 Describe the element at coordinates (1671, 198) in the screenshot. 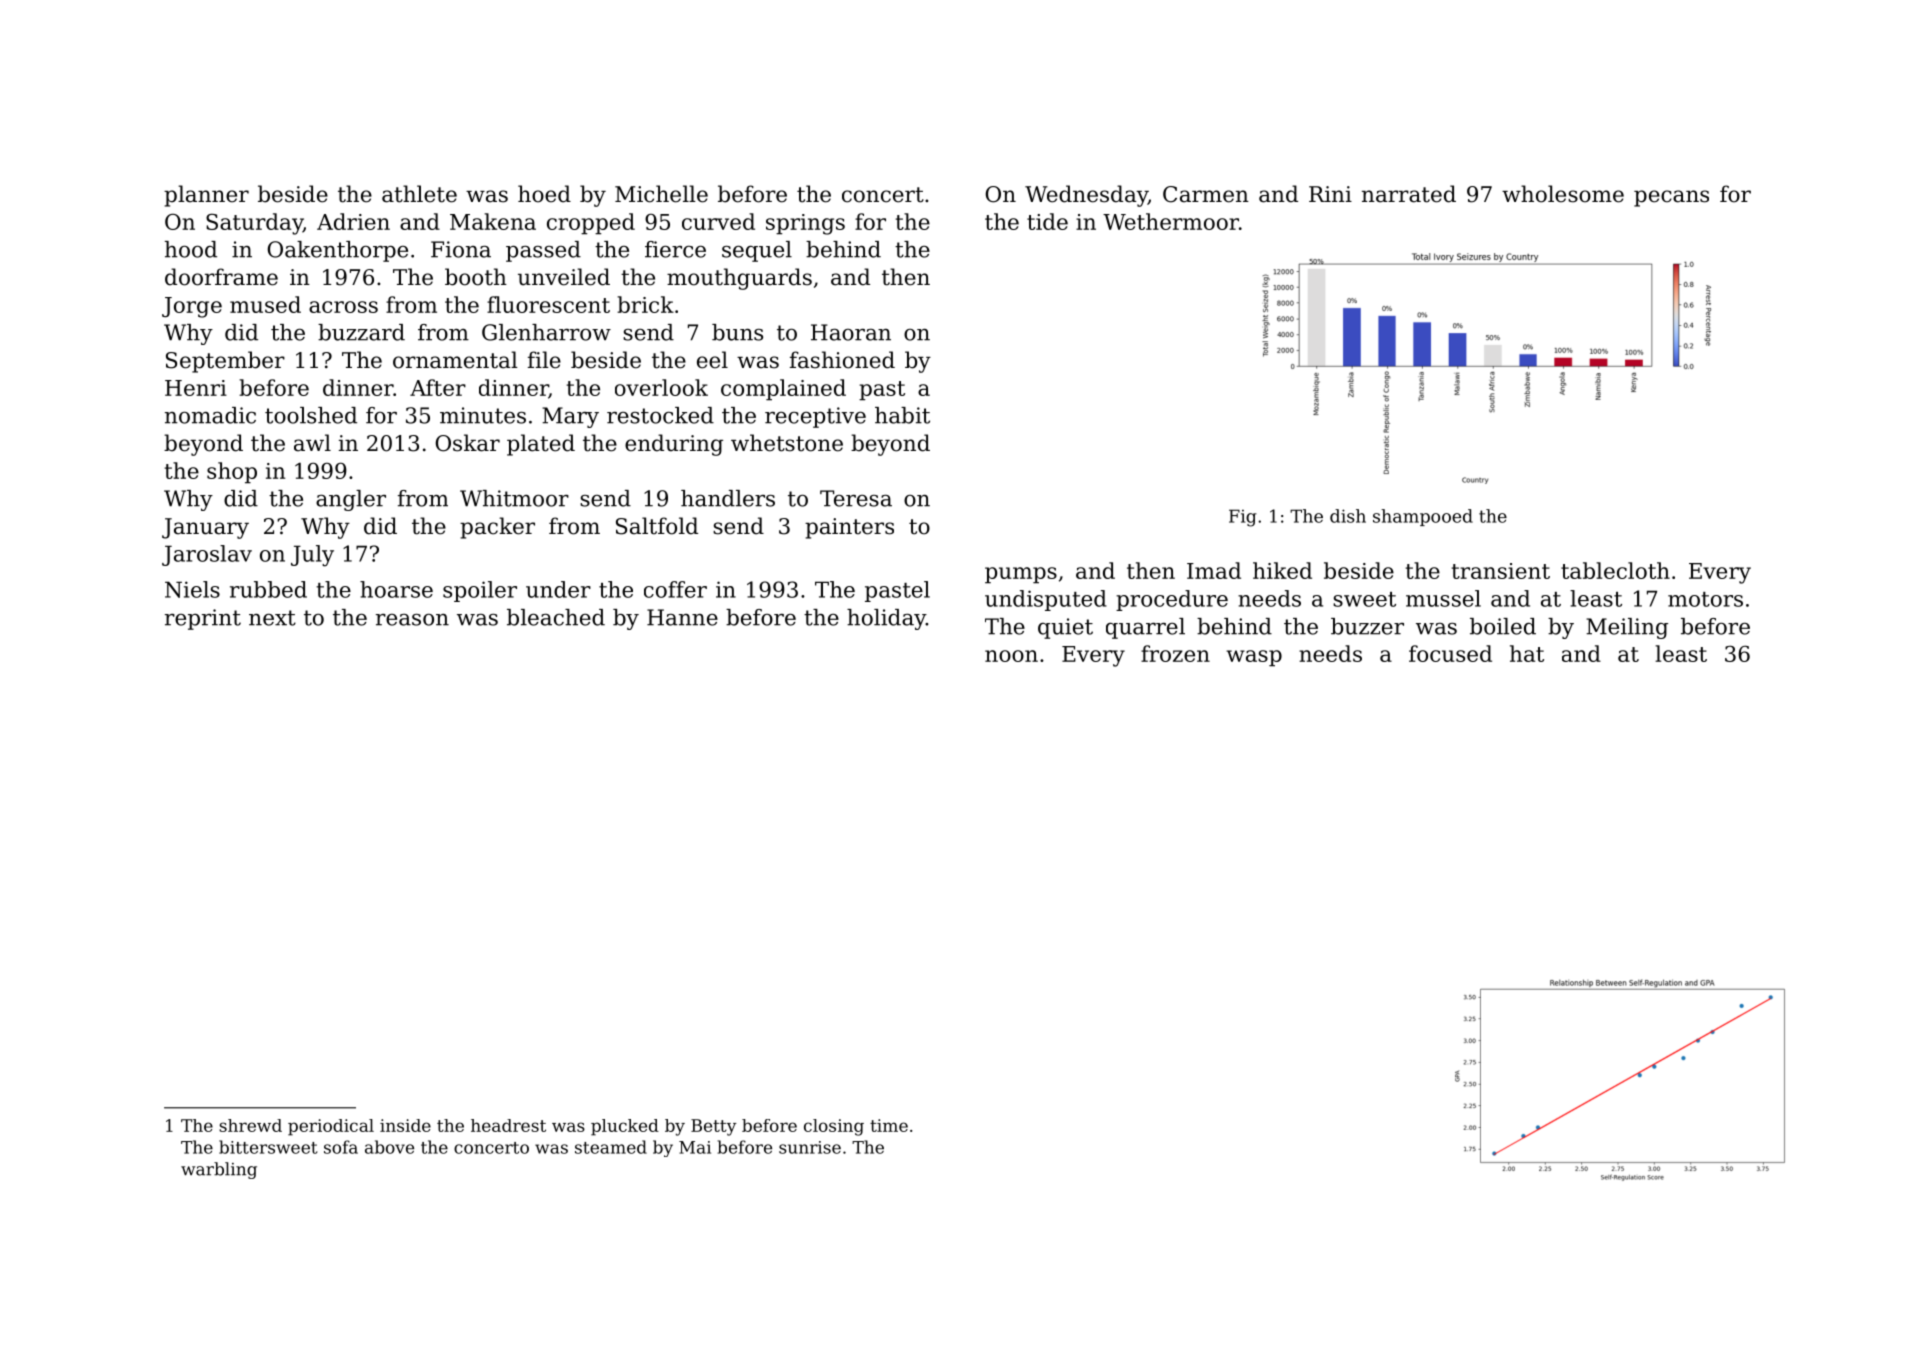

I see `pecans` at that location.
